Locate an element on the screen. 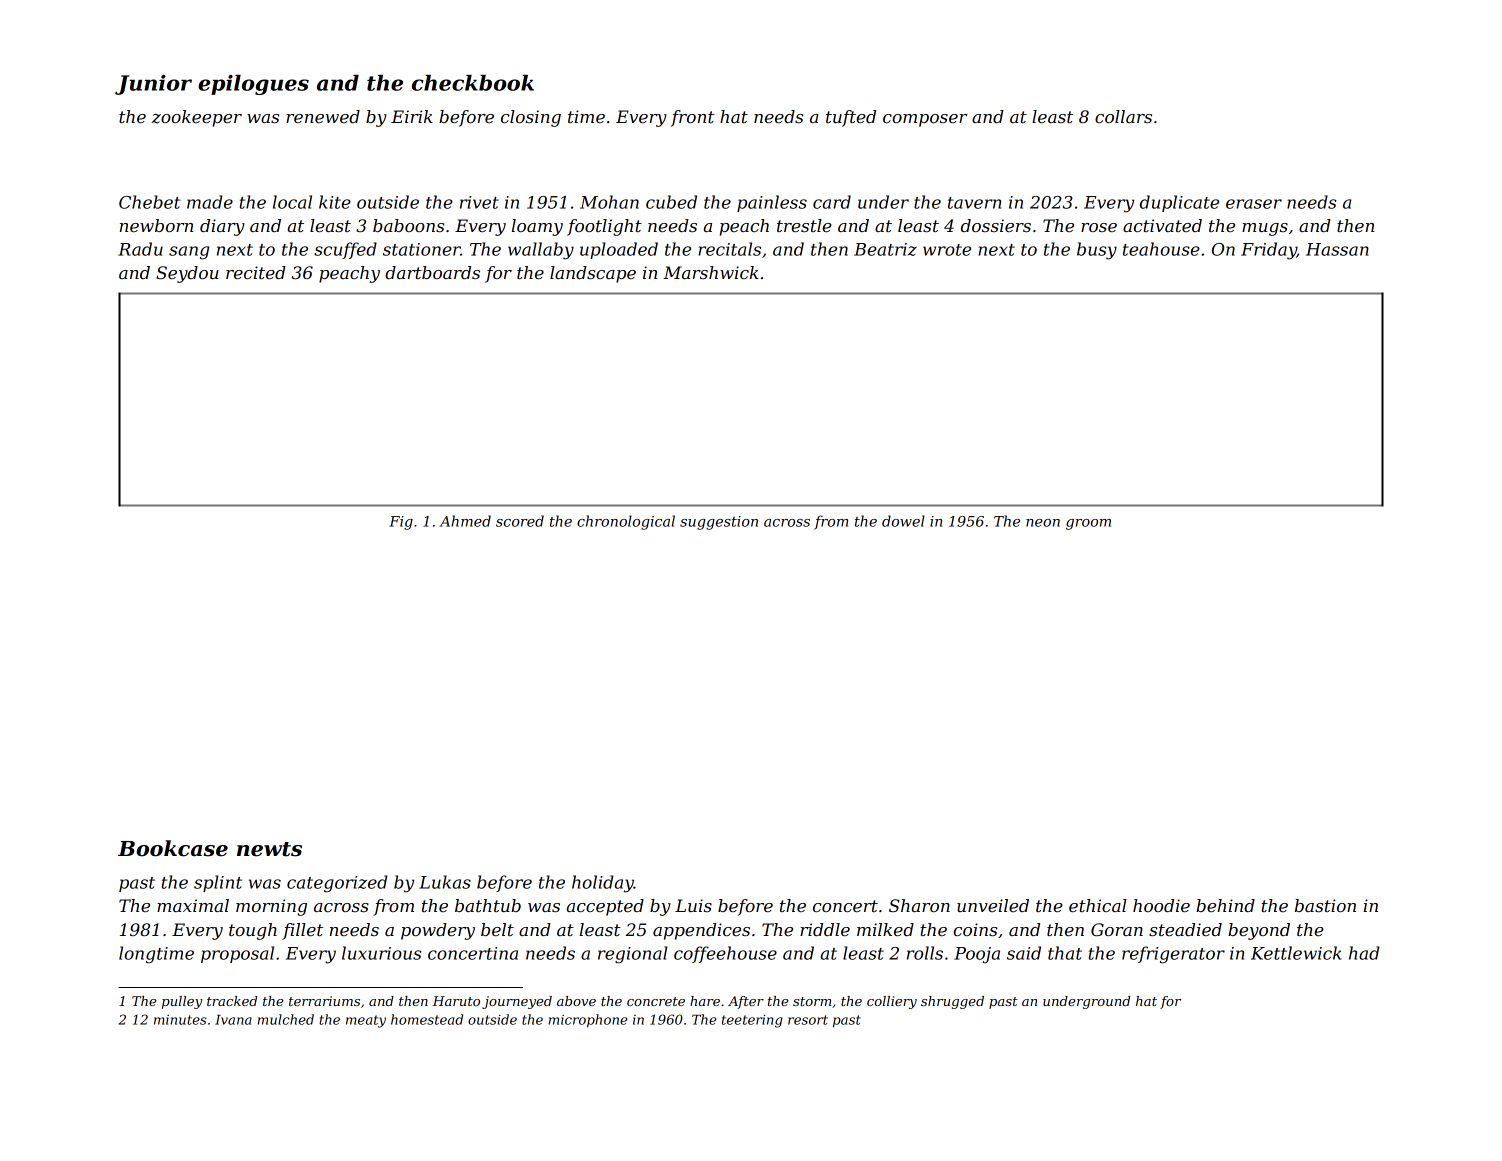 The width and height of the screenshot is (1502, 1161). Friday is located at coordinates (1269, 251).
